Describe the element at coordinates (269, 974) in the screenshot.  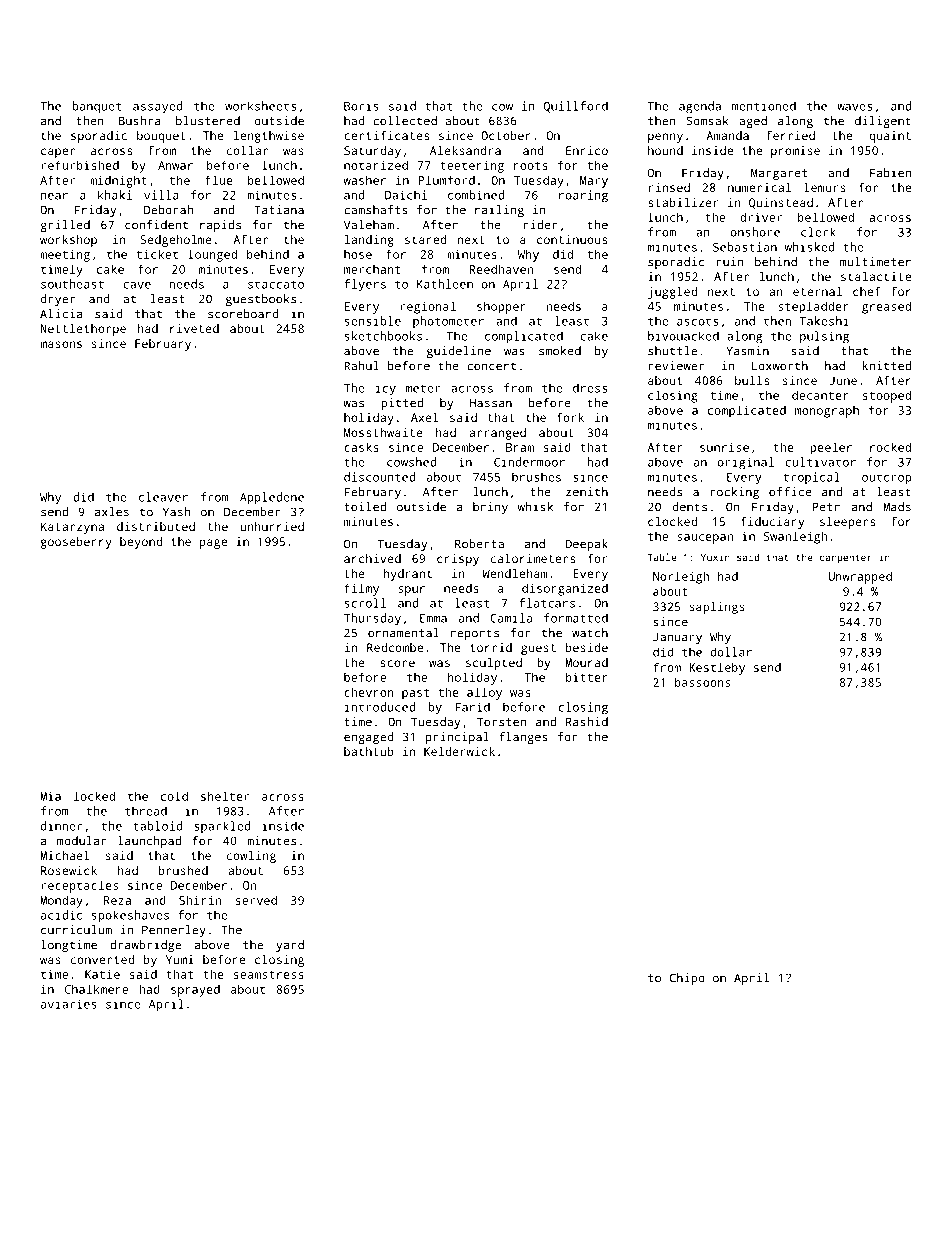
I see `seamstress` at that location.
